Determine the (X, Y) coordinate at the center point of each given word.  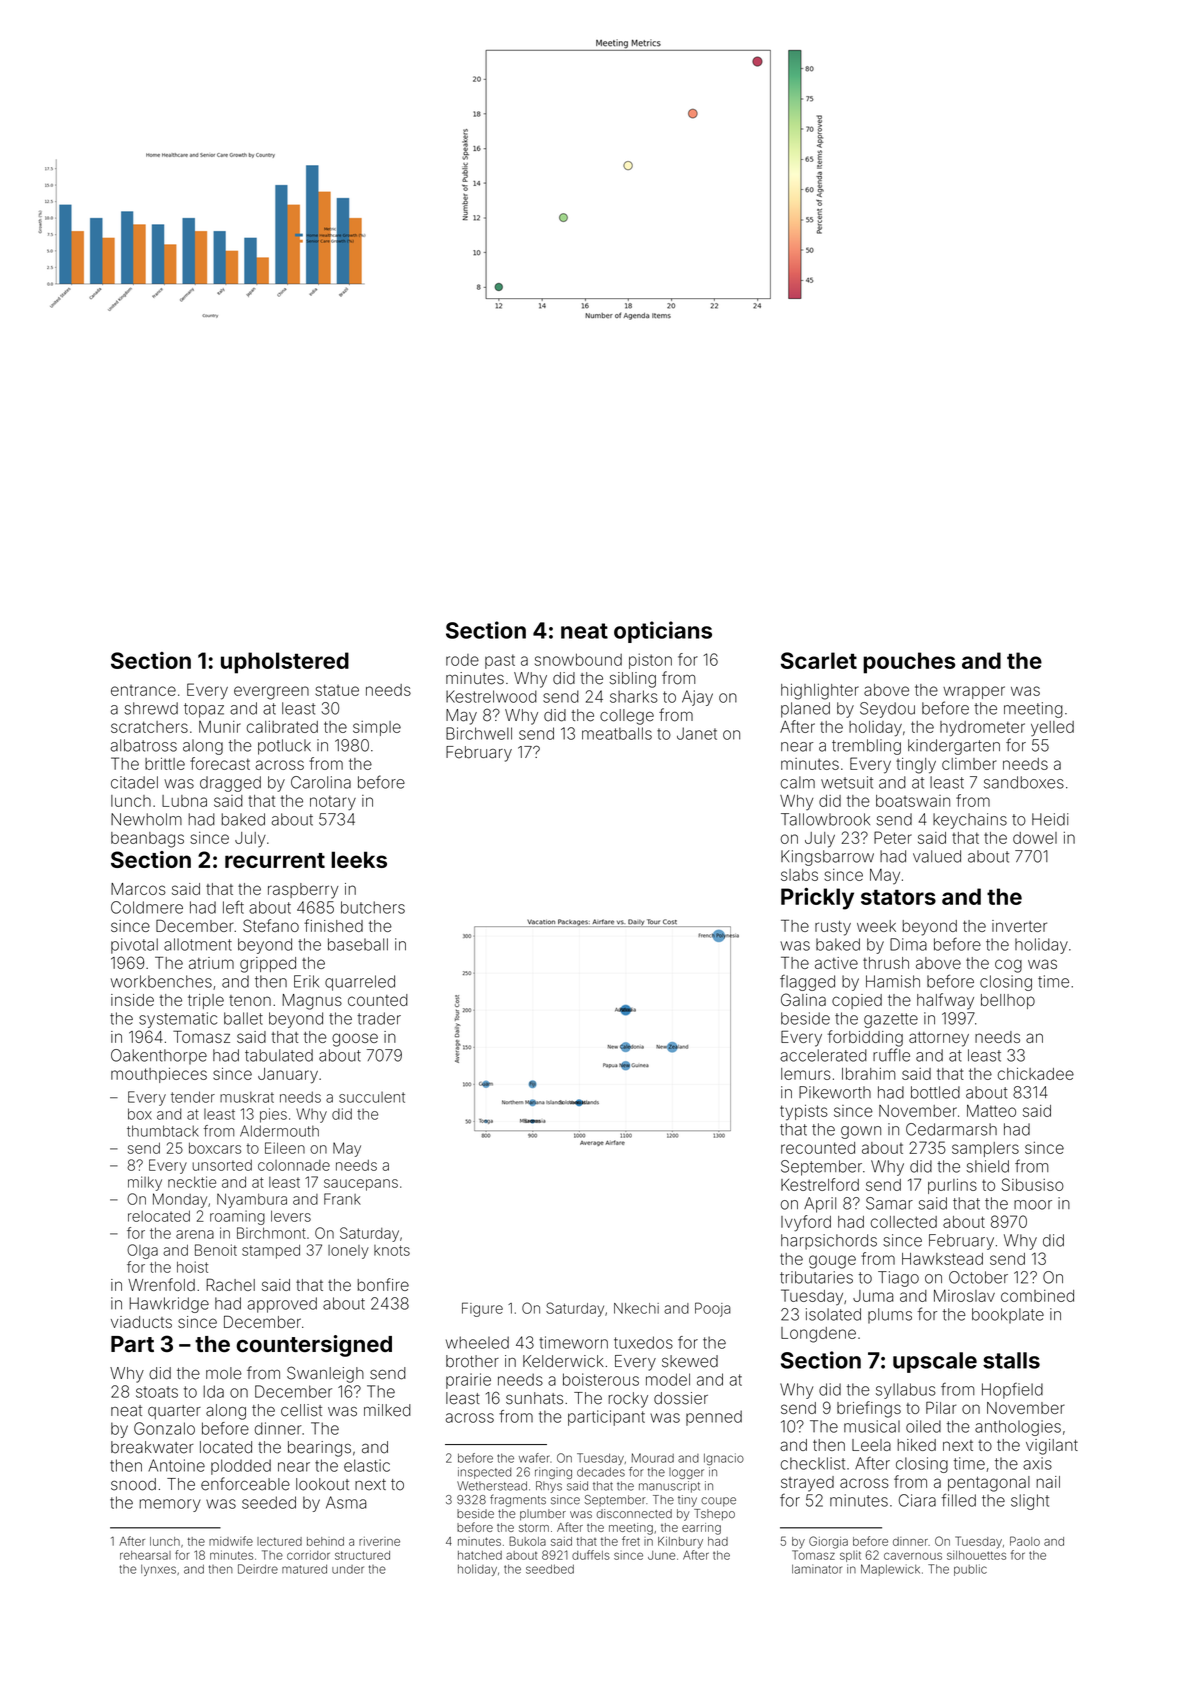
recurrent (275, 860)
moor (1033, 1205)
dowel (1035, 838)
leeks (359, 859)
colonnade (294, 1165)
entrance (143, 690)
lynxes (158, 1570)
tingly (916, 766)
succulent (372, 1097)
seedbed (550, 1569)
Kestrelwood (491, 696)
